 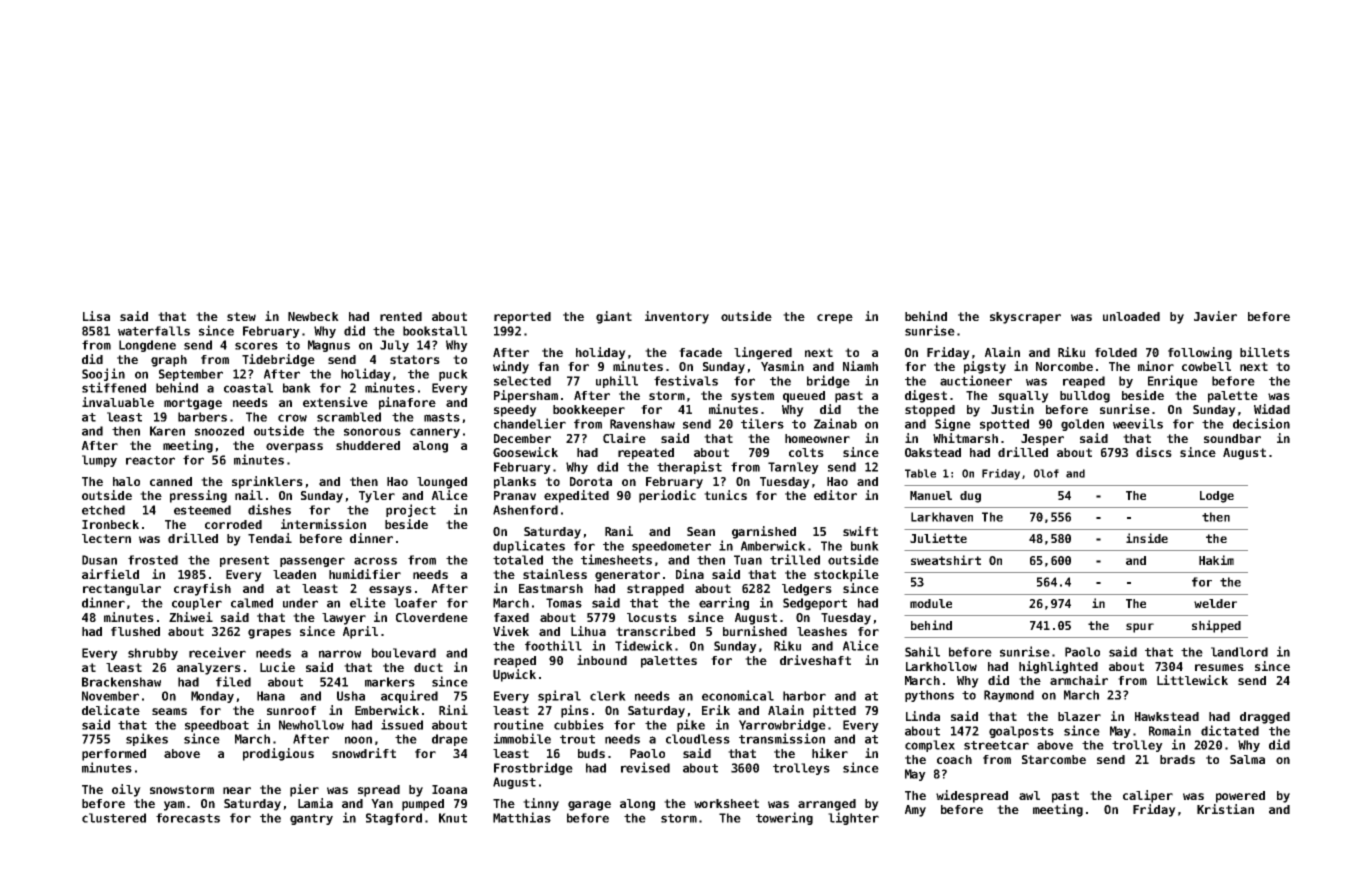 I want to click on Littlewick, so click(x=1192, y=680).
